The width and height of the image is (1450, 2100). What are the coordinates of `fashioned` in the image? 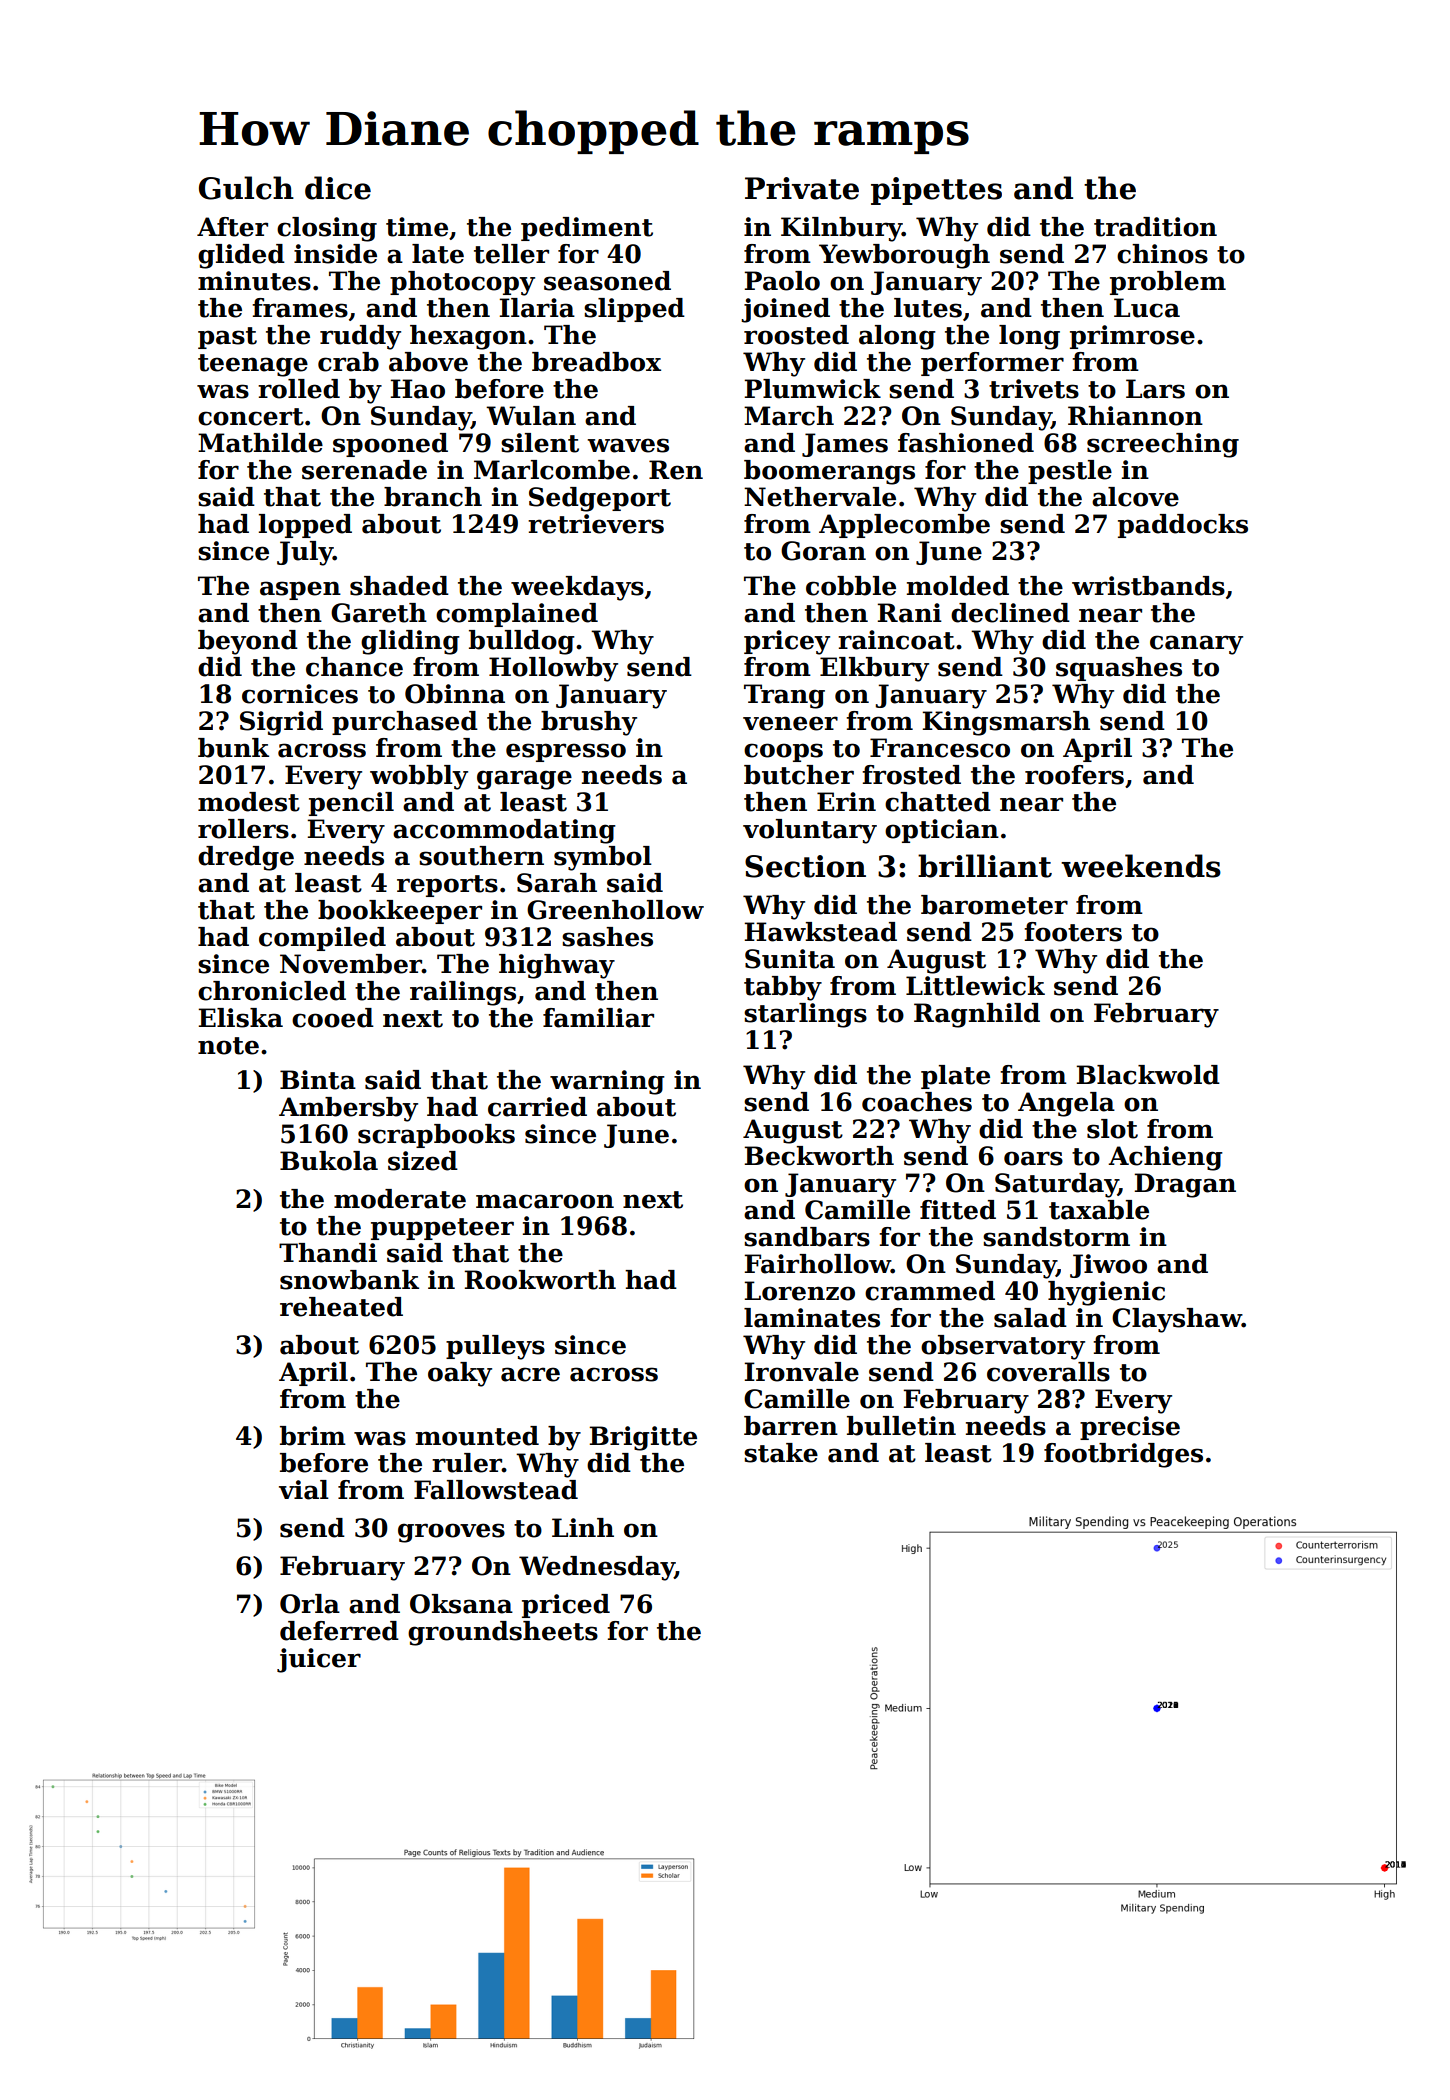 It's located at (966, 443).
